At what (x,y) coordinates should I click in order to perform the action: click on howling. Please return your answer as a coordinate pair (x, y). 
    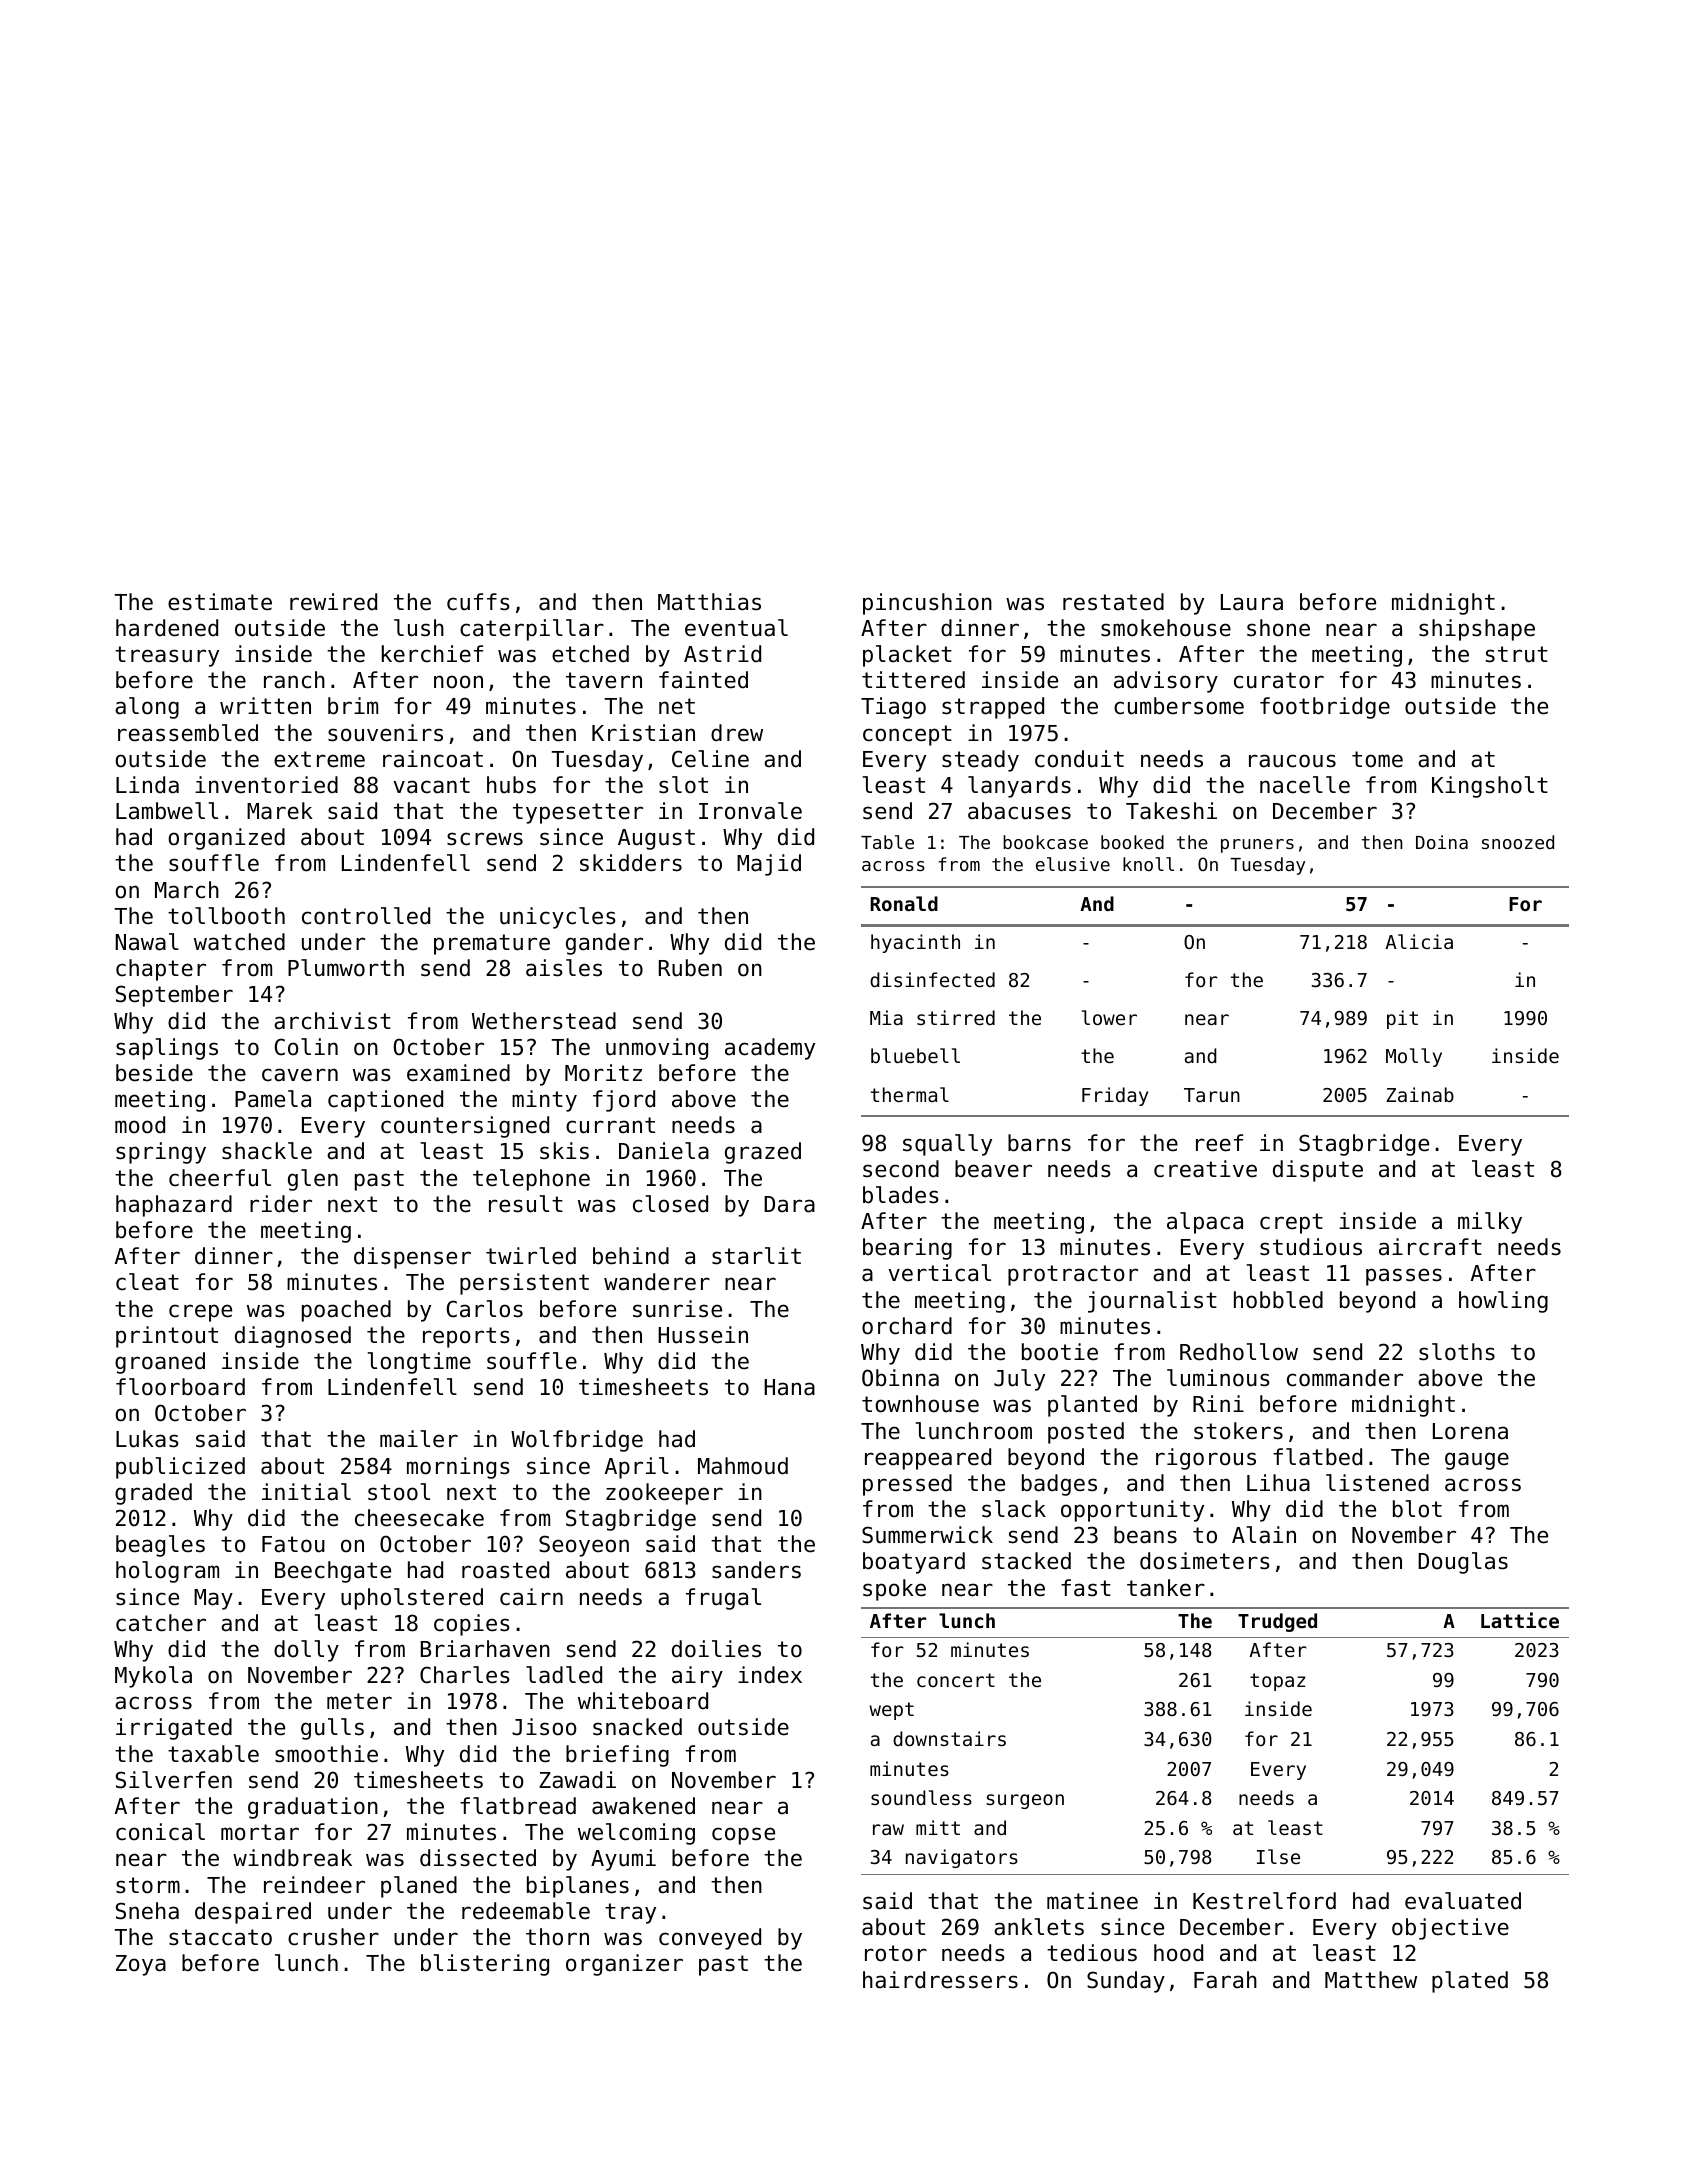
    Looking at the image, I should click on (1503, 1302).
